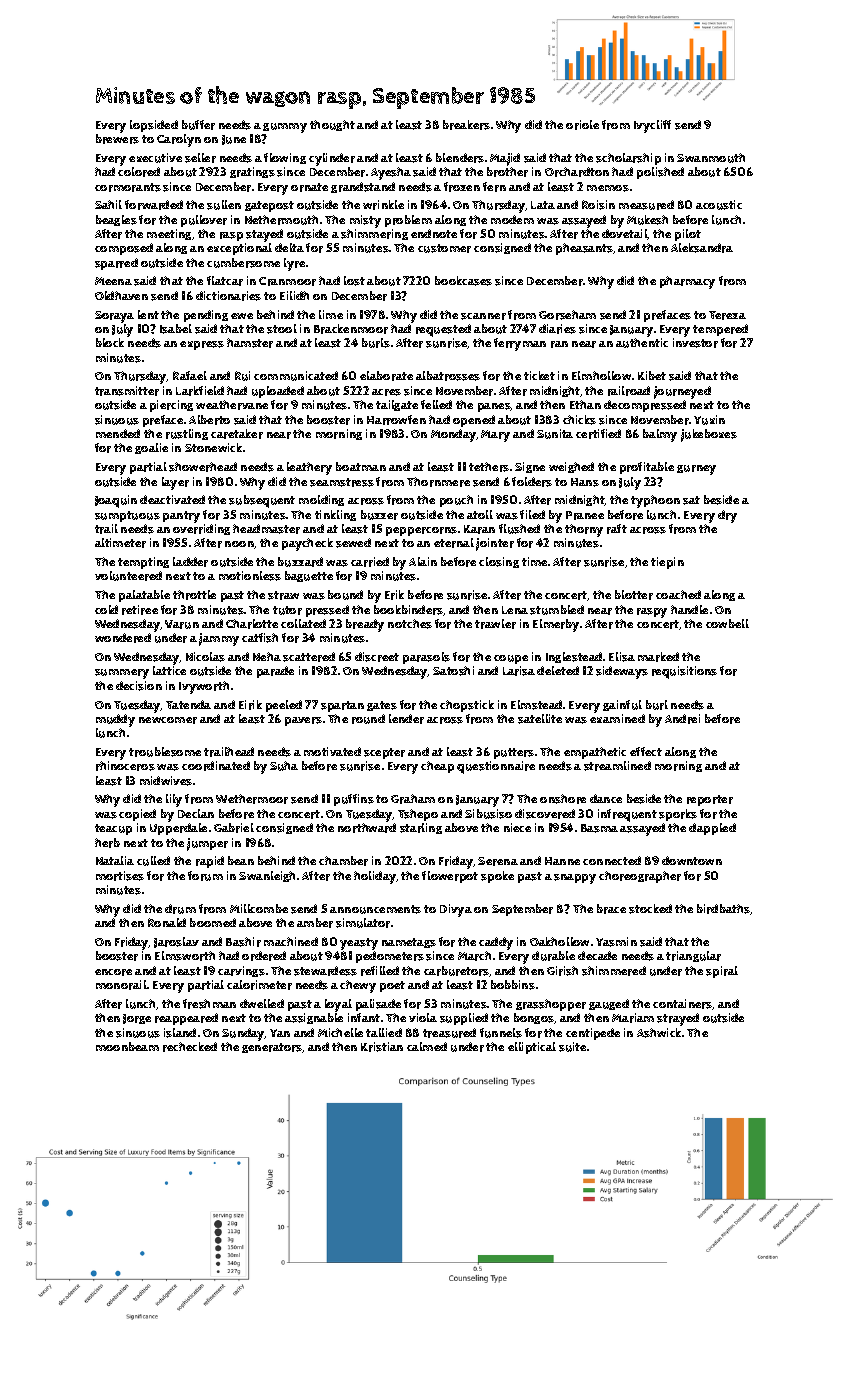 The width and height of the image is (849, 1400). I want to click on moonbeam, so click(127, 1046).
